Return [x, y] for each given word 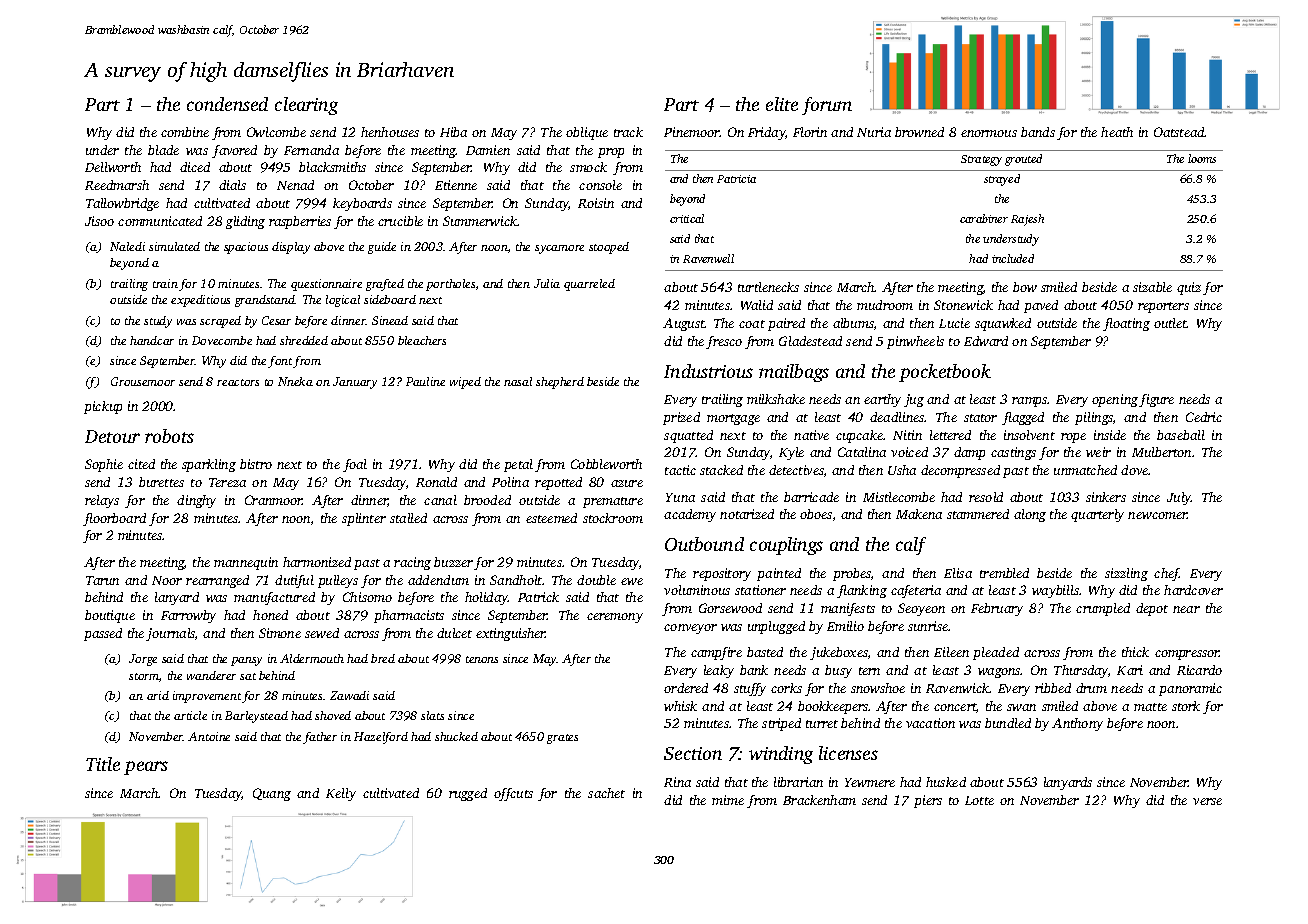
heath [1117, 132]
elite [782, 104]
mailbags [794, 373]
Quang [272, 794]
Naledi [127, 246]
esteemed [551, 518]
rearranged [217, 581]
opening [1115, 400]
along [1030, 515]
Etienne [456, 185]
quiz [1189, 288]
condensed [227, 104]
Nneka [295, 381]
